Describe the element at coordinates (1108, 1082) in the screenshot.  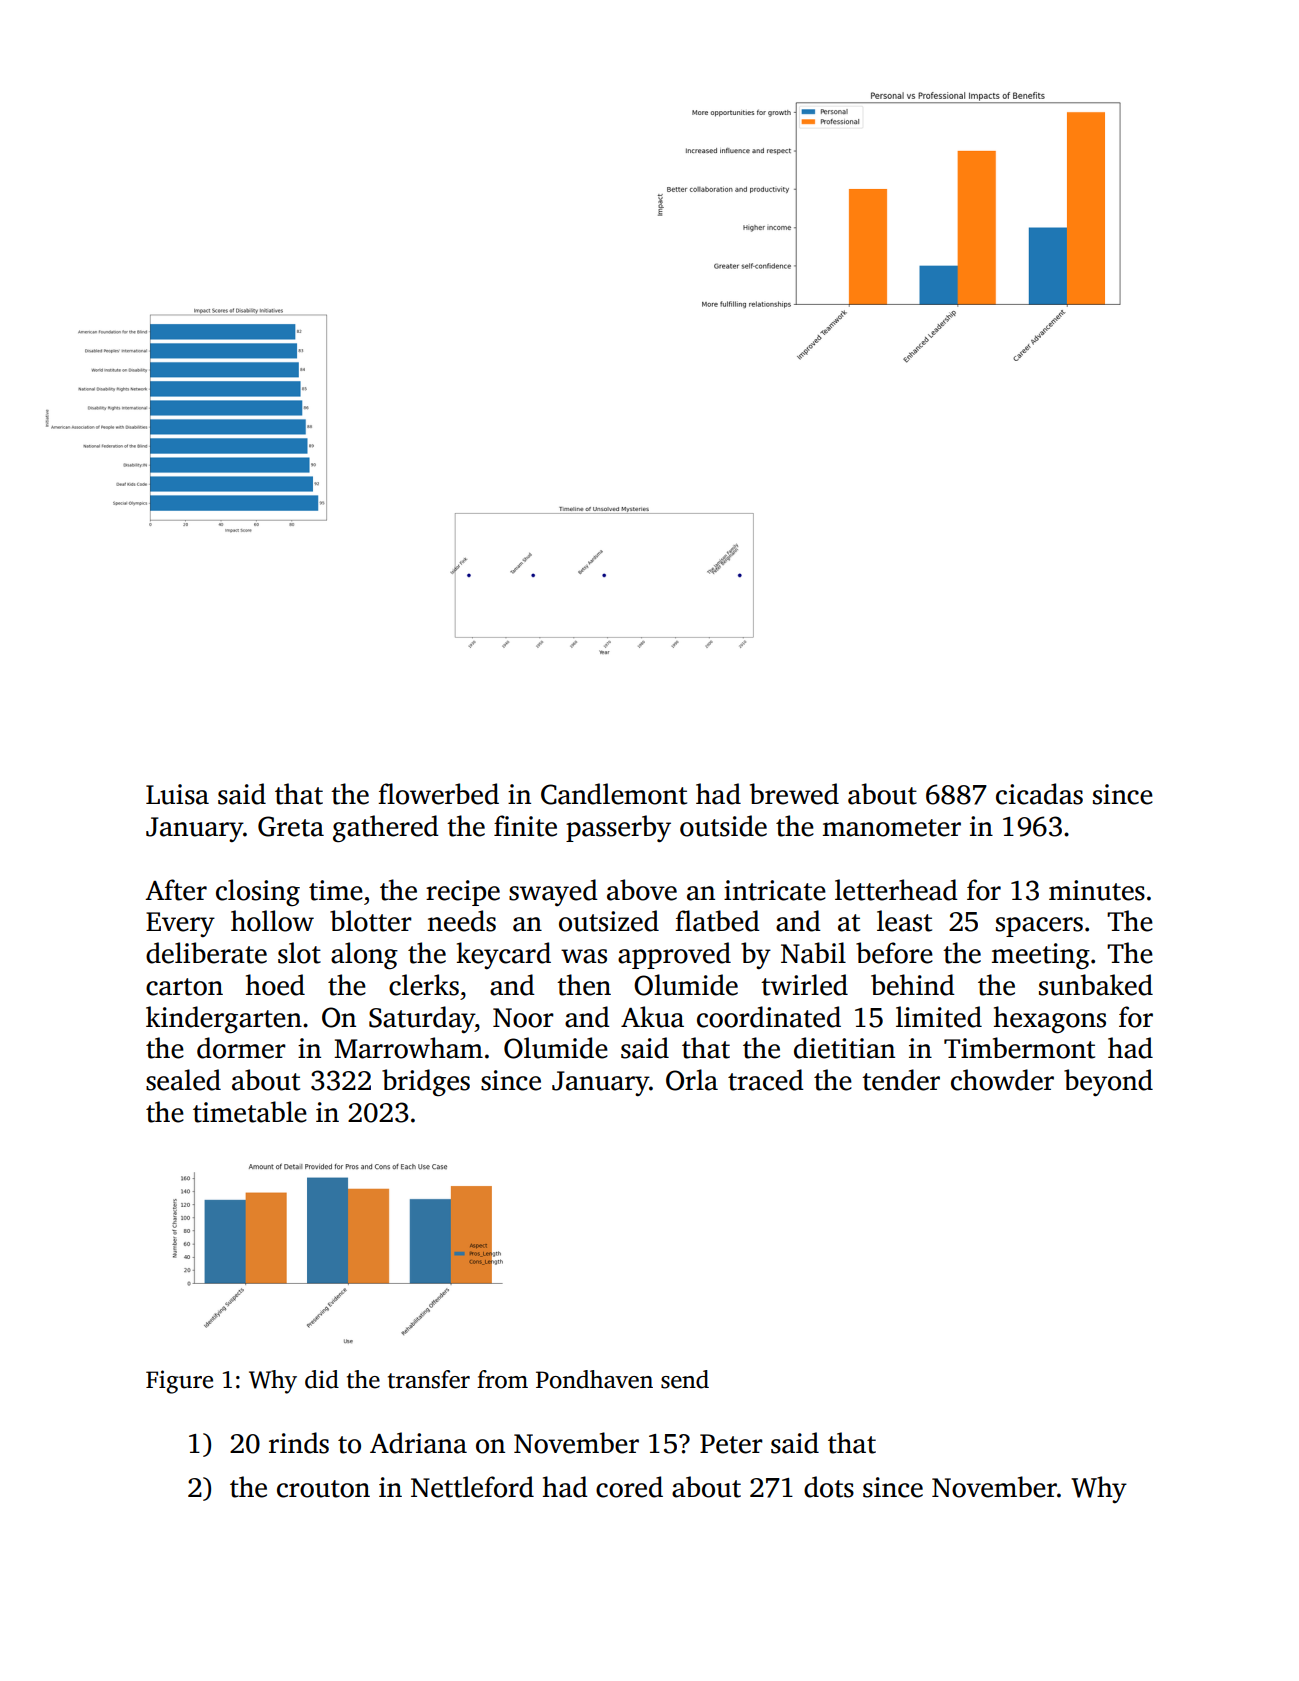
I see `beyond` at that location.
